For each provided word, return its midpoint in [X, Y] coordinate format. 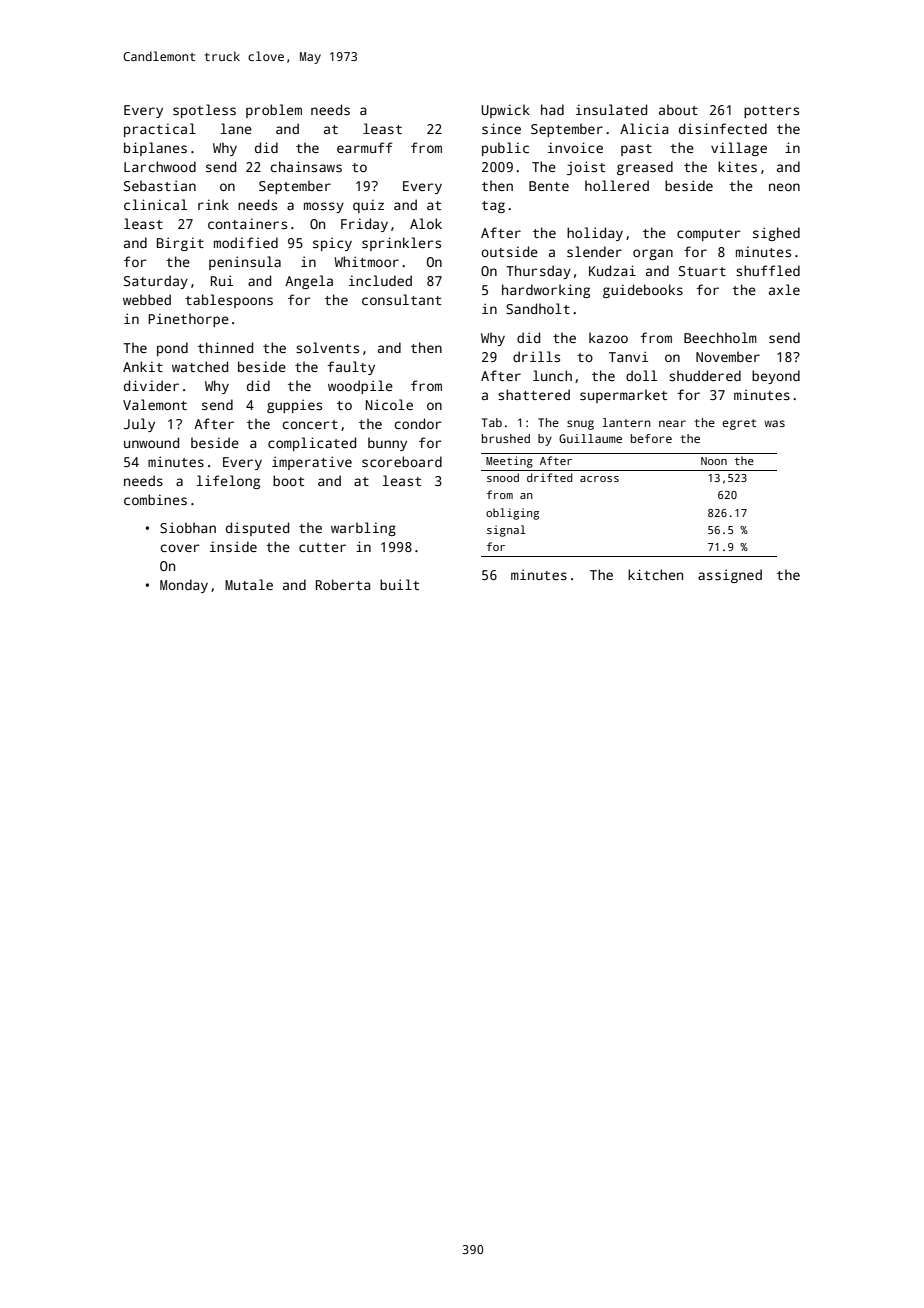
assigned [730, 576]
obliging [512, 514]
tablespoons [229, 301]
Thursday [538, 272]
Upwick [505, 111]
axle [784, 289]
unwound [151, 442]
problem [274, 111]
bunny [387, 444]
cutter [322, 547]
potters [771, 112]
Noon [714, 461]
